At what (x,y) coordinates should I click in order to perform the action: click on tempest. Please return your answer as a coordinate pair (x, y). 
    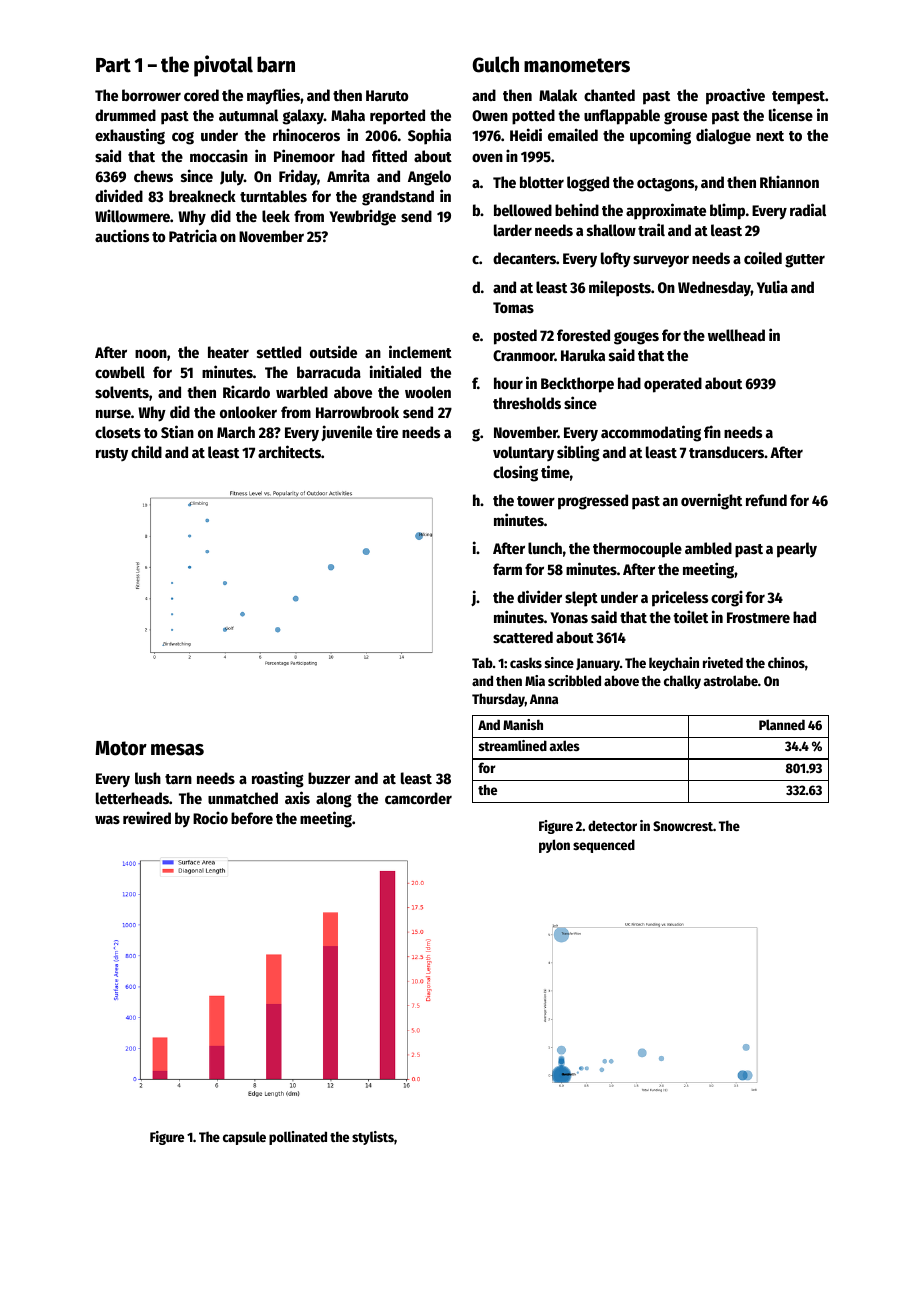
    Looking at the image, I should click on (798, 98).
